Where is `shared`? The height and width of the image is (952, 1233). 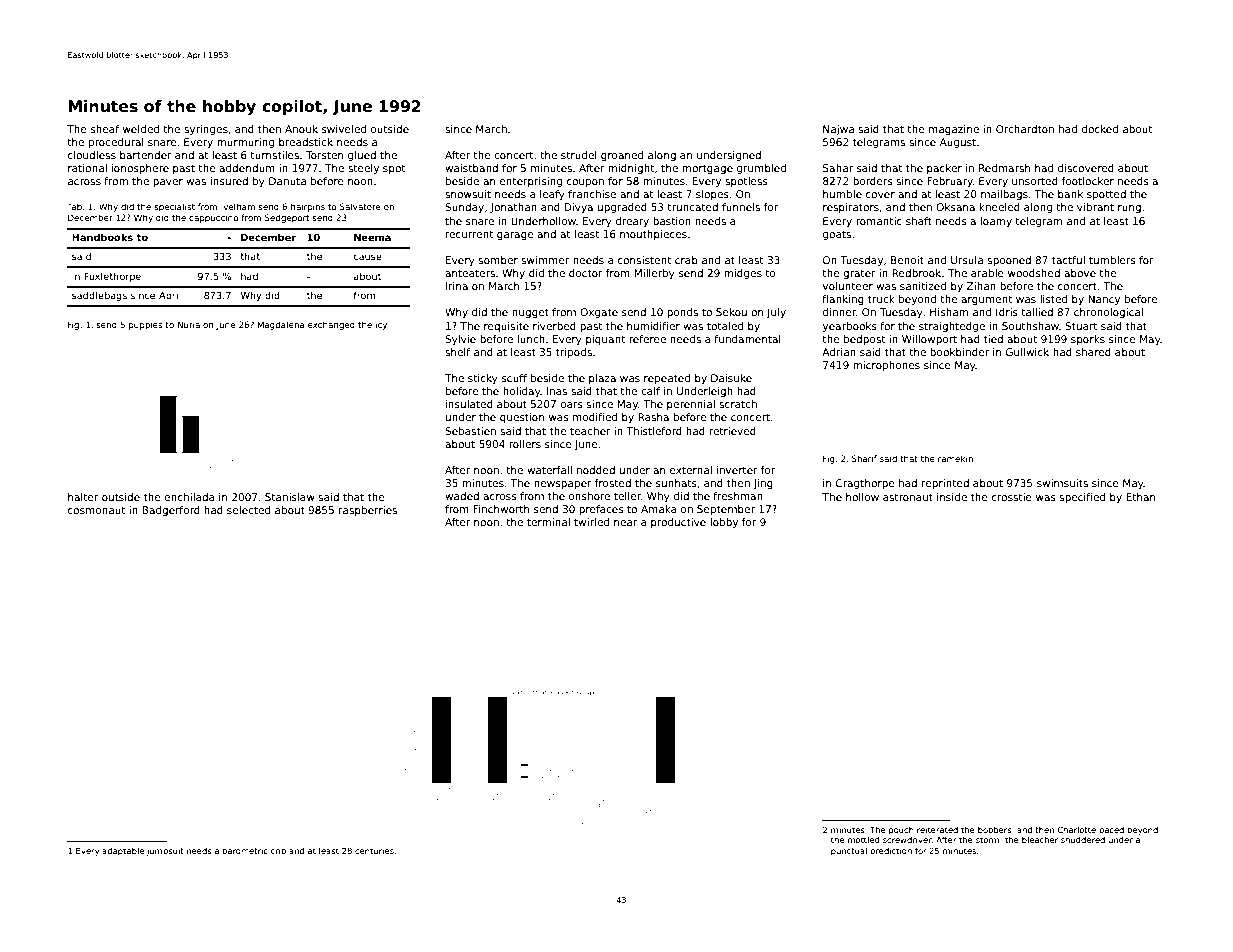 shared is located at coordinates (1093, 352).
